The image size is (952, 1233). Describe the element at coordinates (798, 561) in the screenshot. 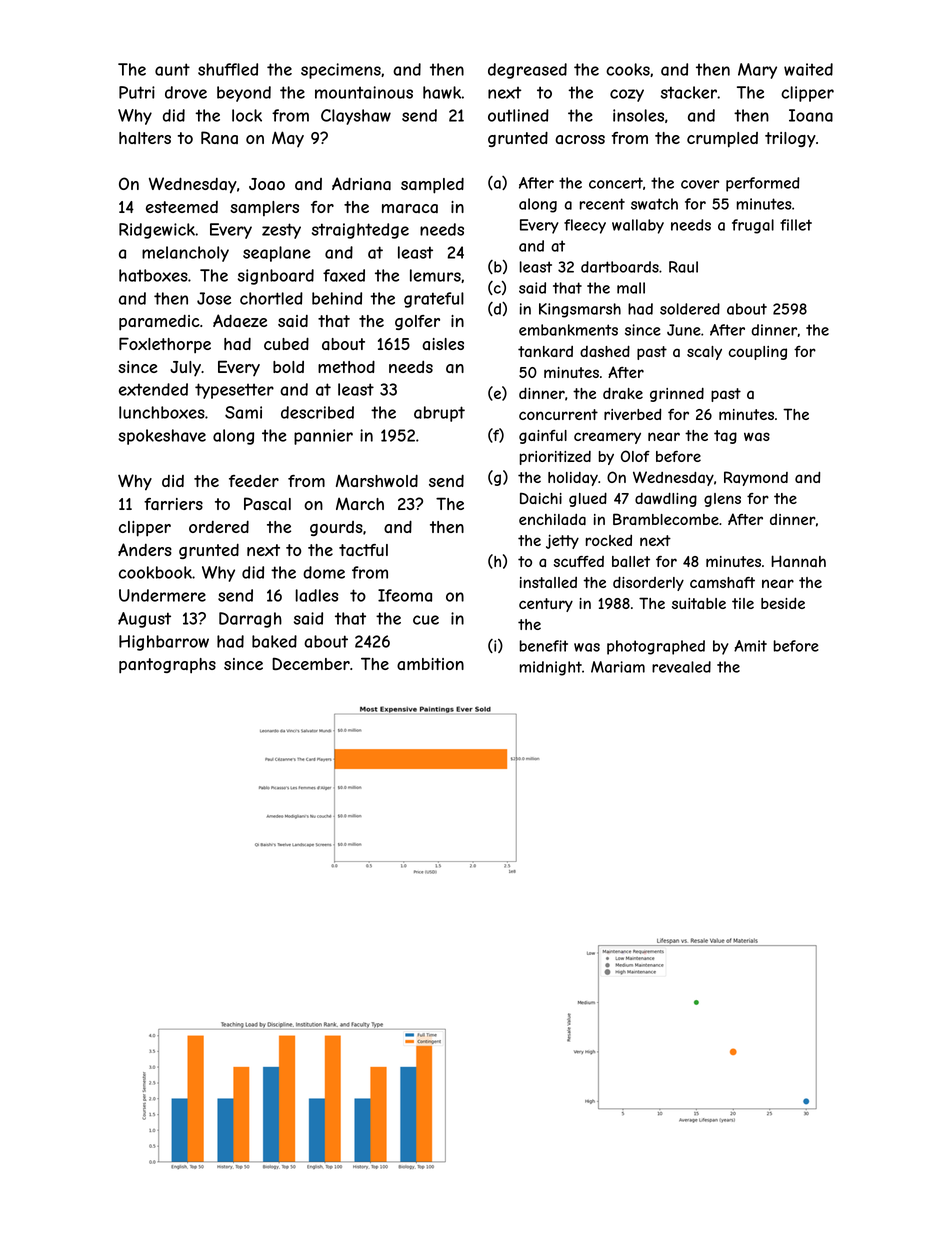

I see `Hannah` at that location.
